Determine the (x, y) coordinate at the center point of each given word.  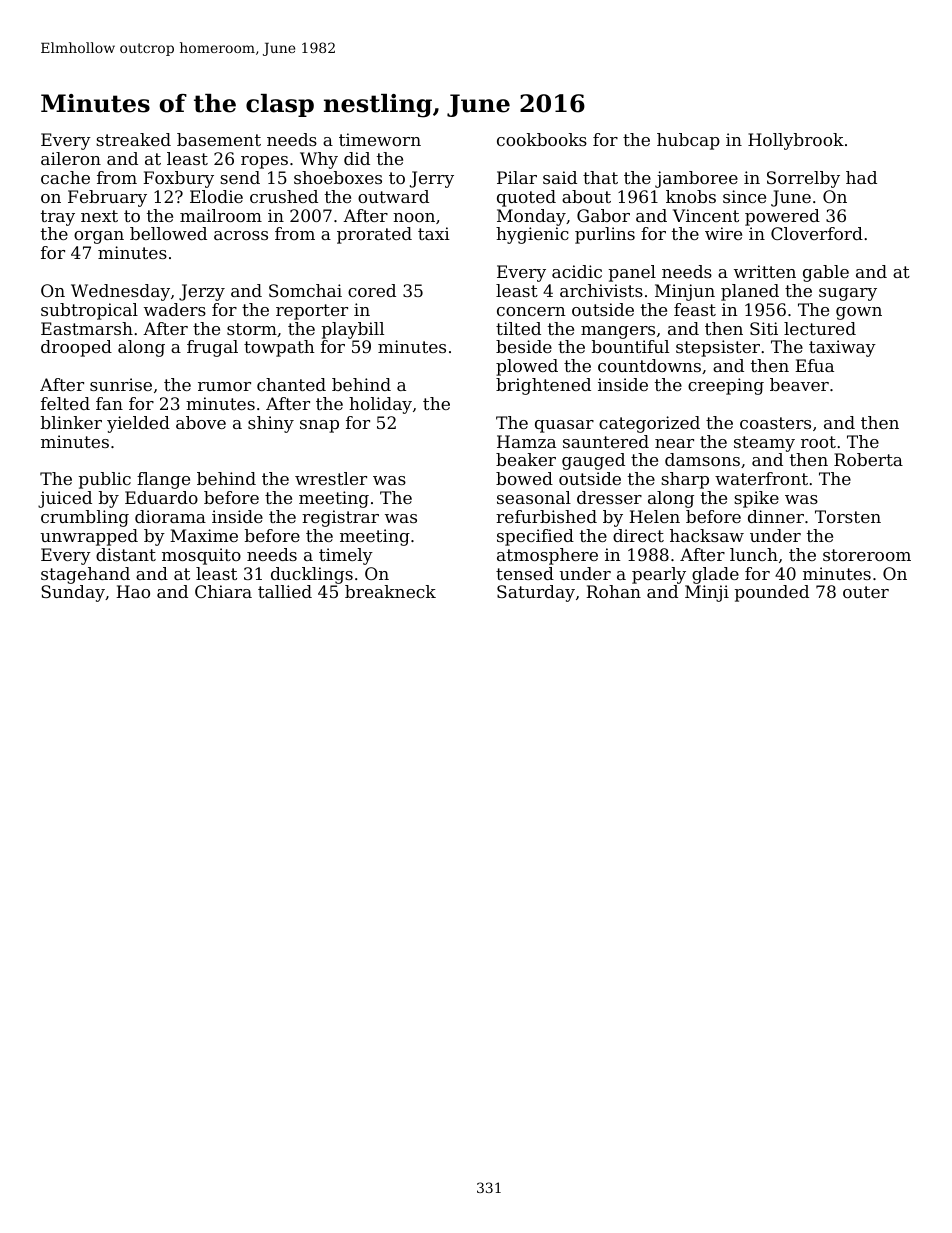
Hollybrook (796, 141)
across (241, 235)
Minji (707, 593)
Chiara (223, 591)
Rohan (613, 591)
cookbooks (542, 139)
